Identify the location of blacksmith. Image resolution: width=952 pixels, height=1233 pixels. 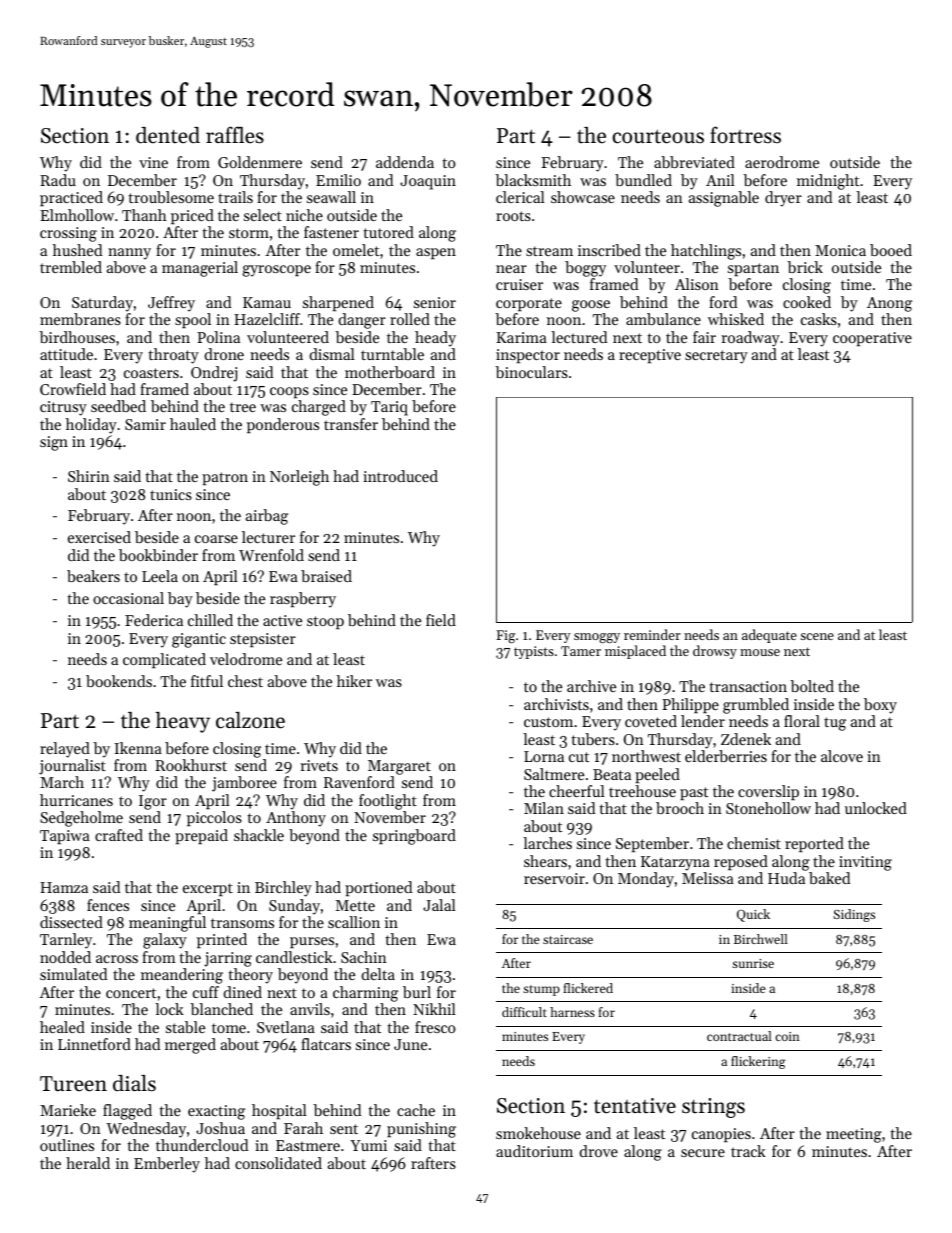
(533, 180).
